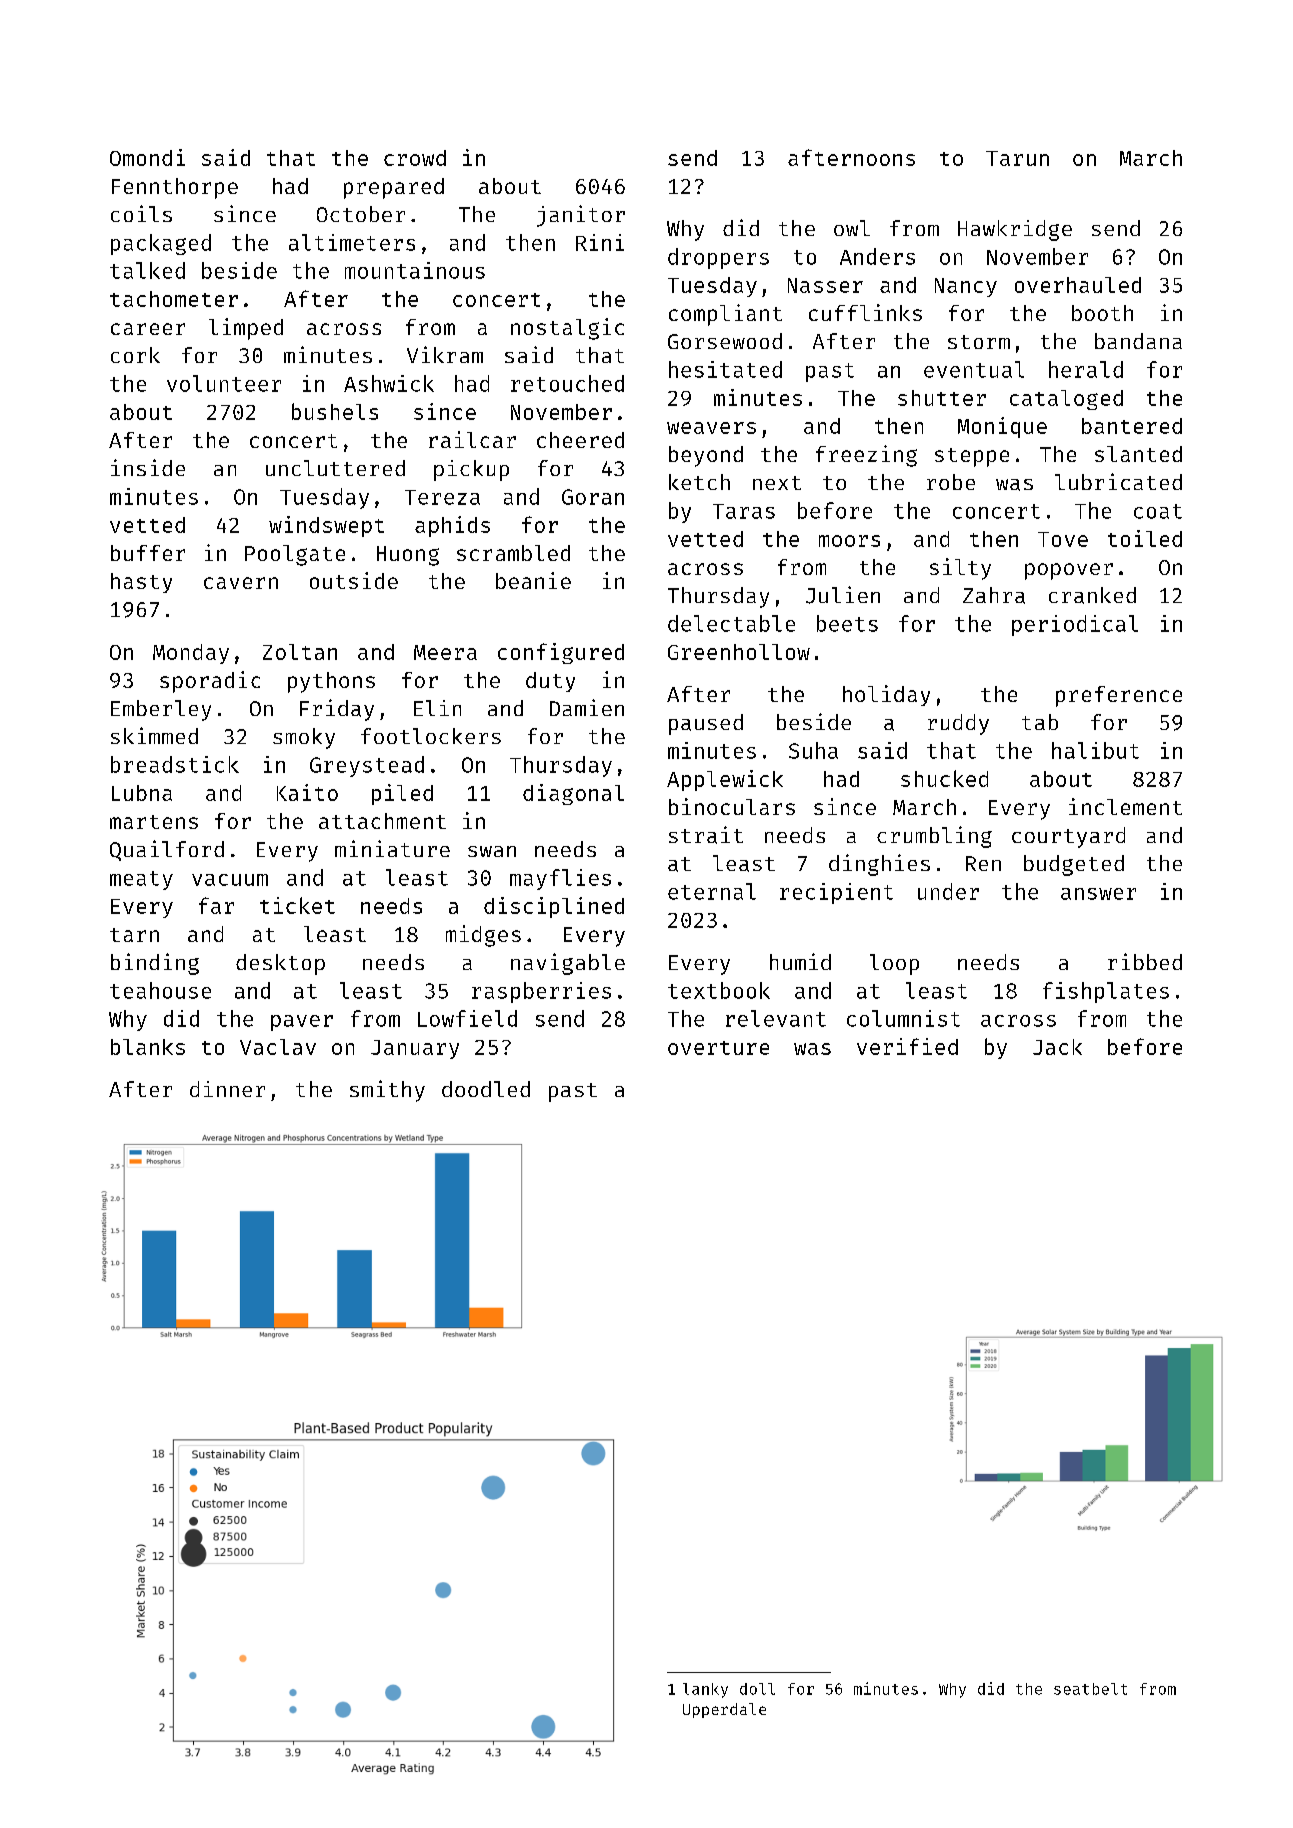 The image size is (1293, 1828). What do you see at coordinates (1125, 806) in the screenshot?
I see `inclement` at bounding box center [1125, 806].
